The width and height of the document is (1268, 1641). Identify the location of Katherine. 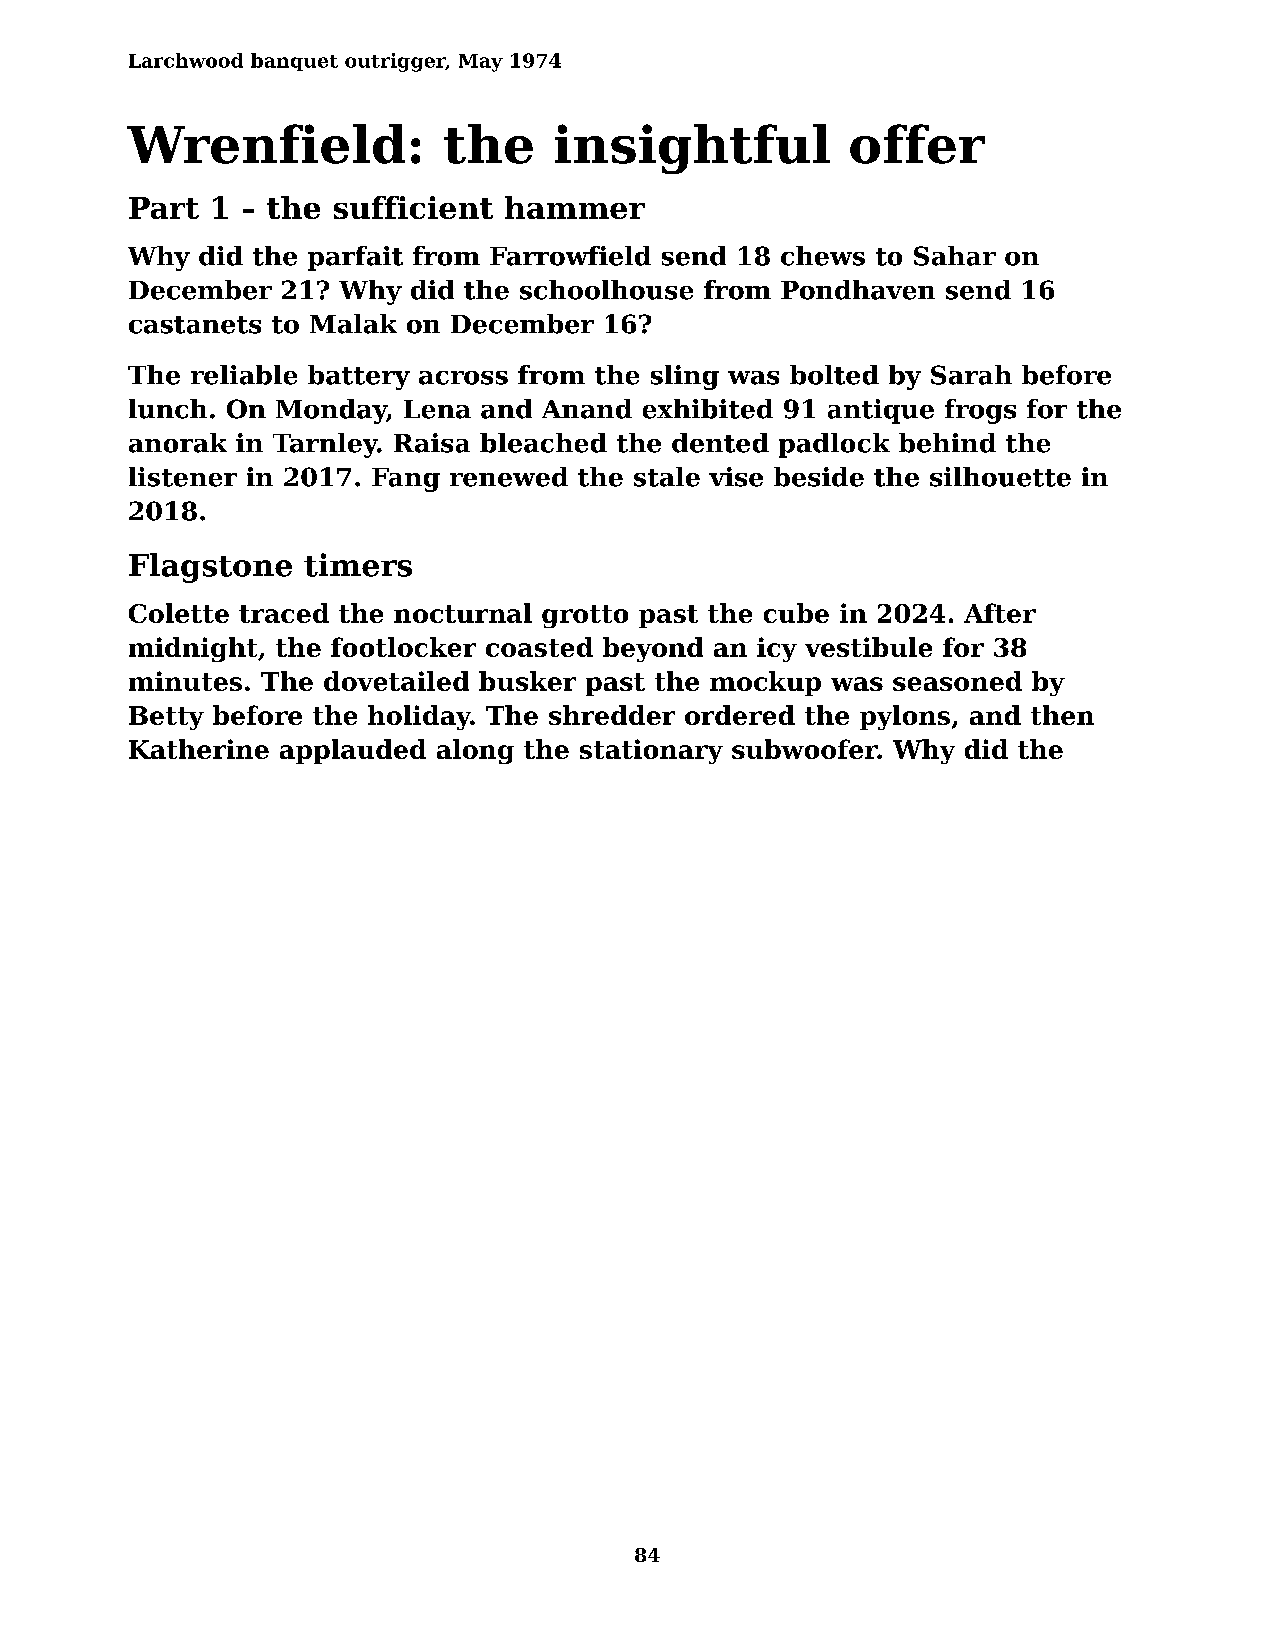
(199, 749).
